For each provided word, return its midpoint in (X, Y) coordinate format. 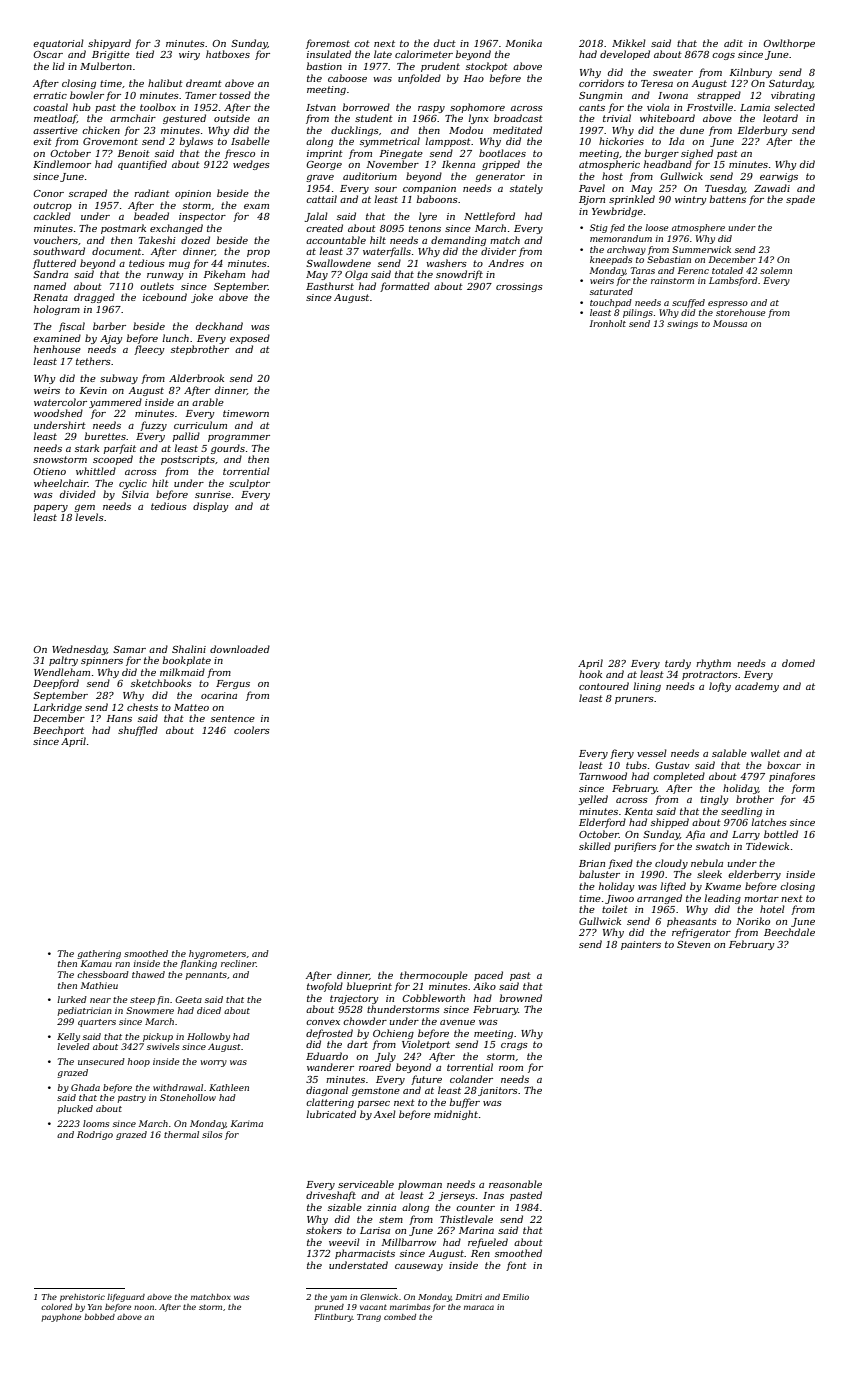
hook (590, 674)
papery (51, 508)
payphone (61, 1318)
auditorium (370, 176)
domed (798, 663)
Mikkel (629, 43)
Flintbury (333, 1318)
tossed (235, 95)
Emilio (516, 1297)
